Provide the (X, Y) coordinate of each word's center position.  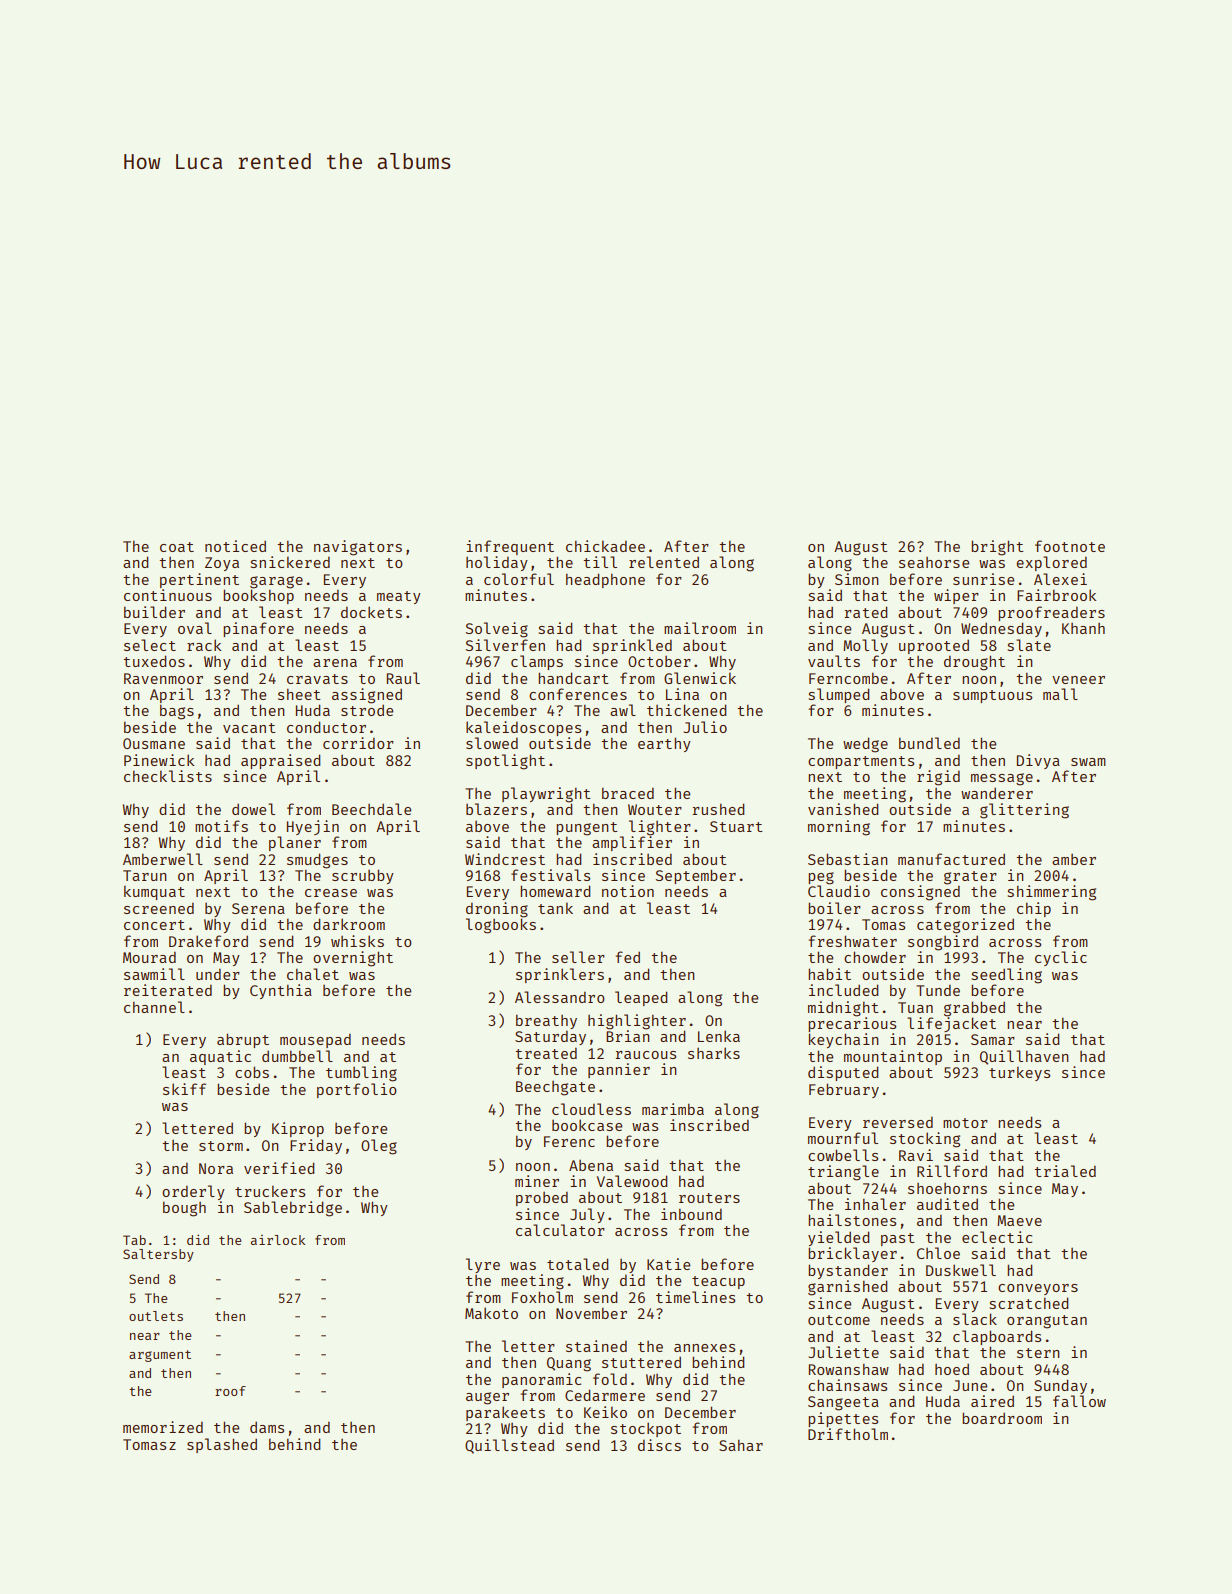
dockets (371, 612)
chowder (875, 957)
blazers (496, 809)
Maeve (1019, 1220)
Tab (134, 1240)
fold (610, 1379)
